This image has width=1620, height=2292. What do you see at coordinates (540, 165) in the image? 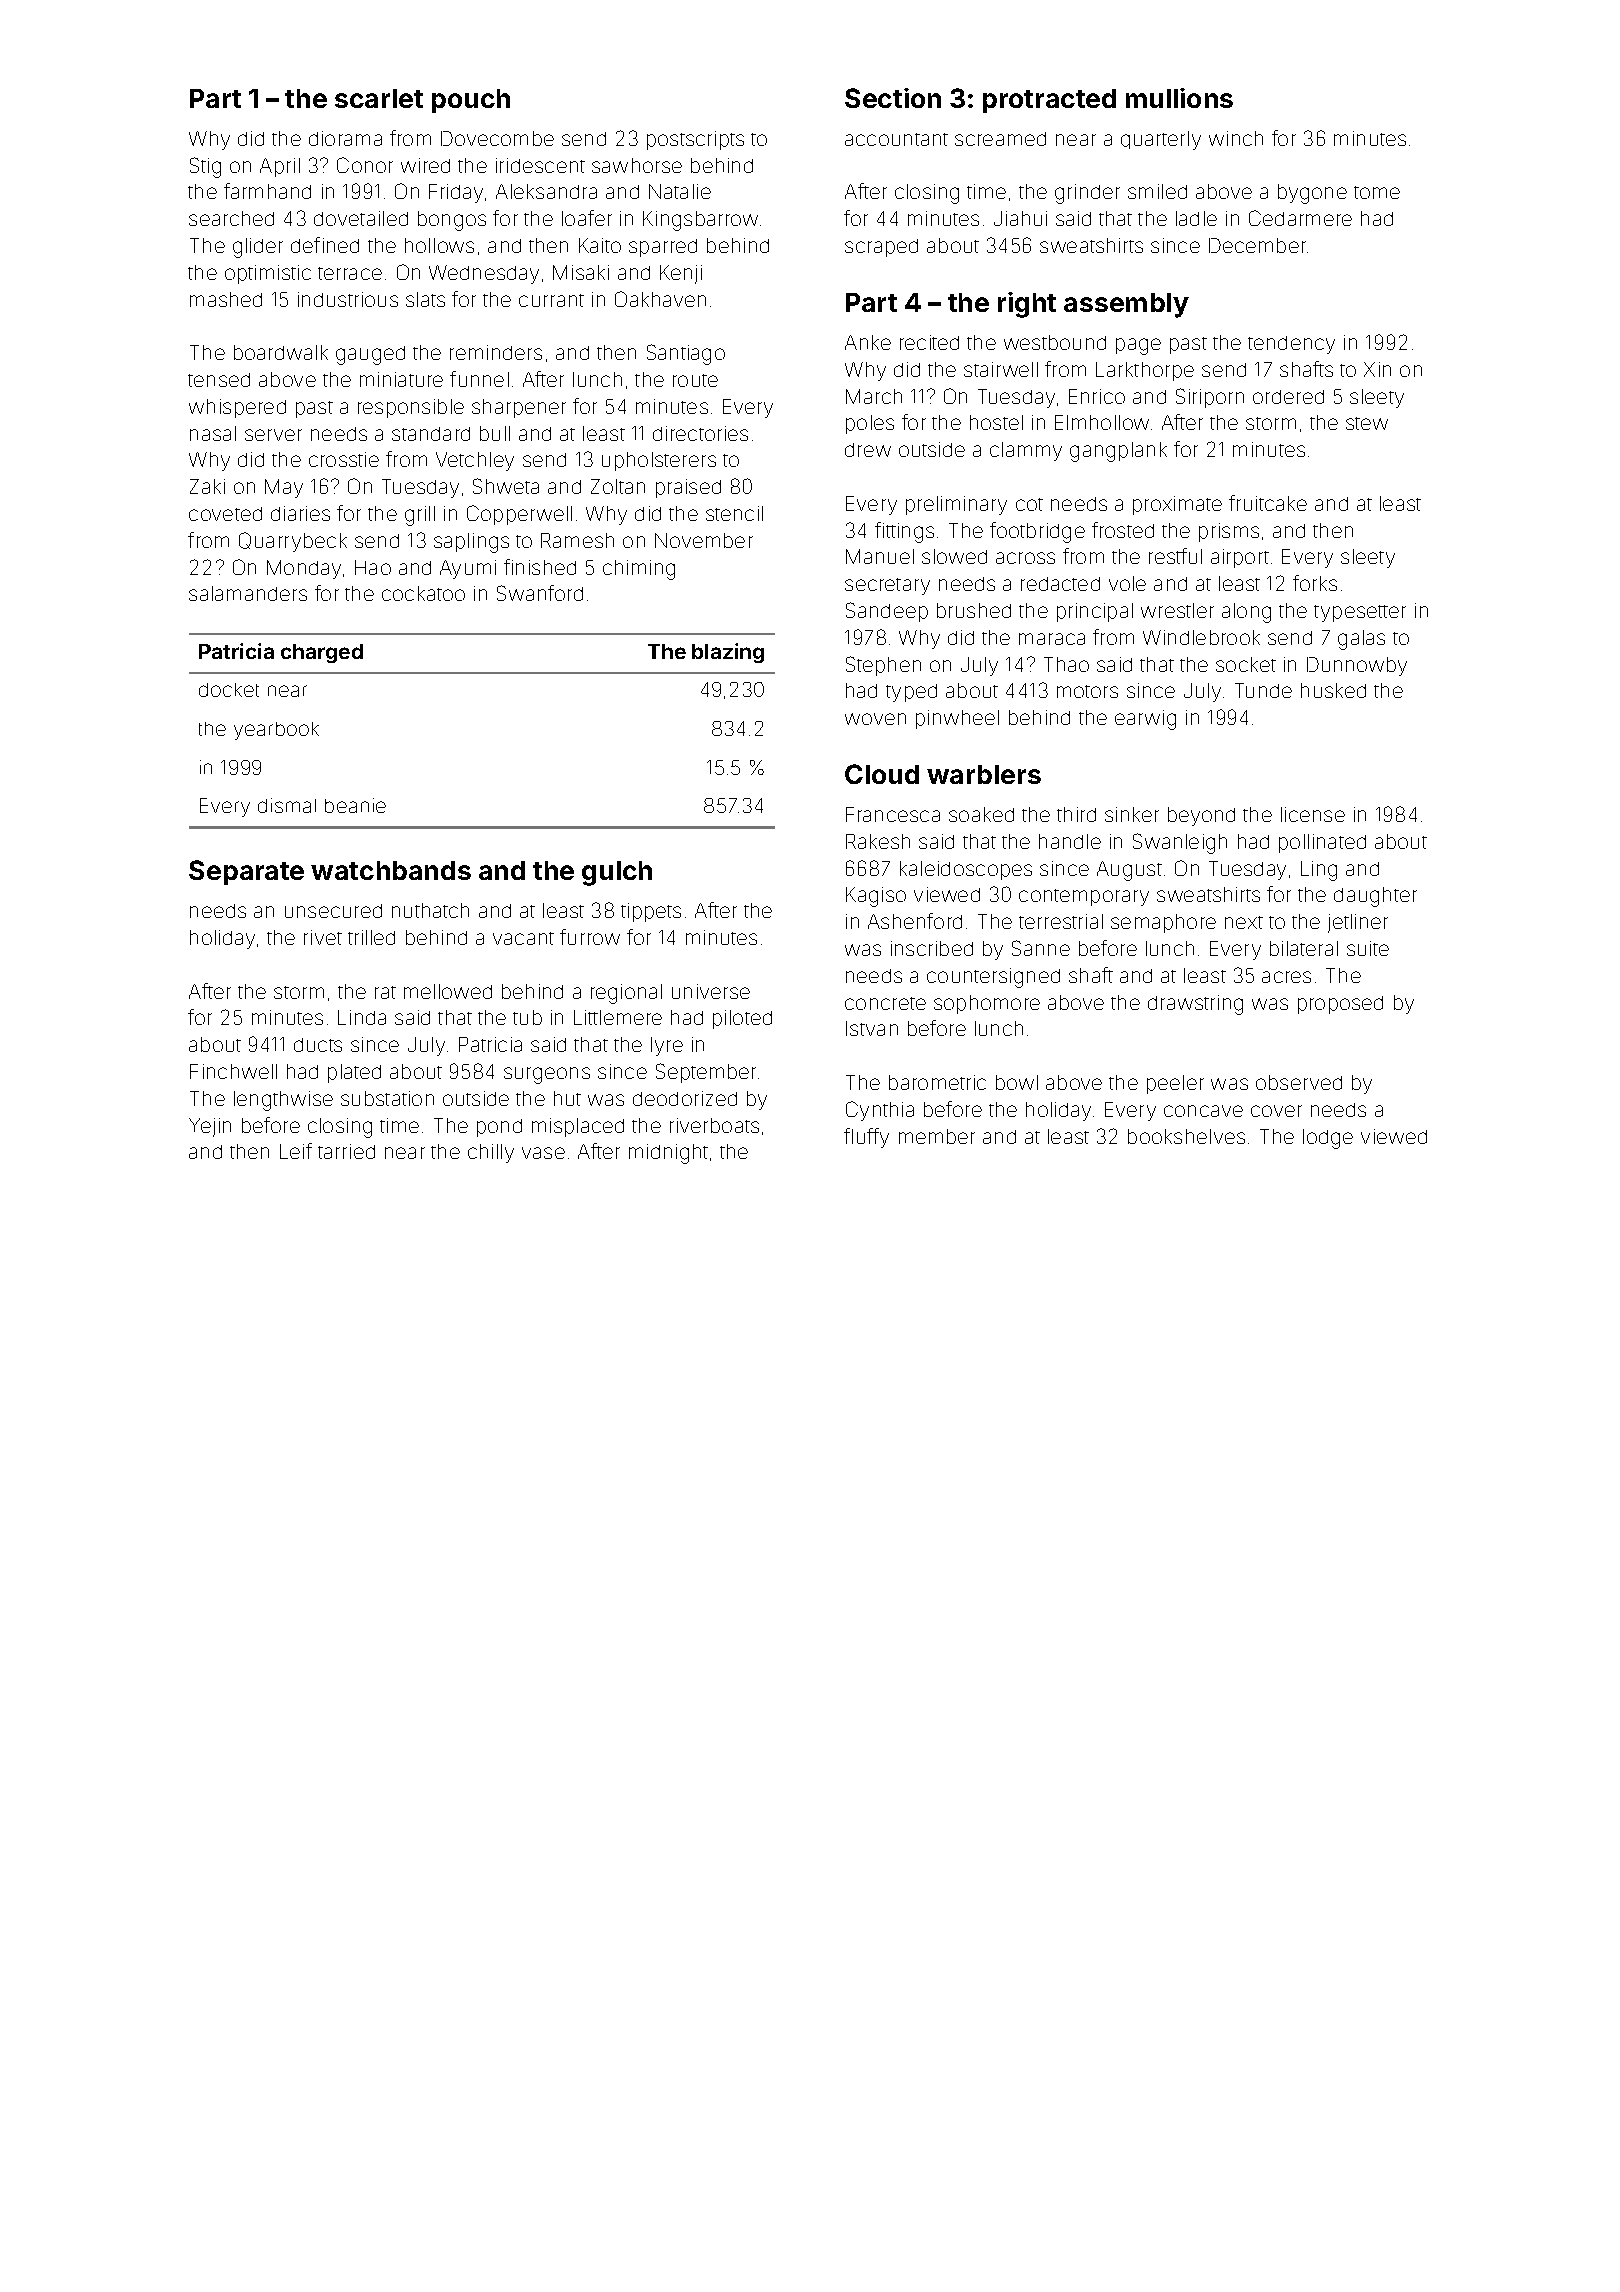
I see `iridescent` at bounding box center [540, 165].
